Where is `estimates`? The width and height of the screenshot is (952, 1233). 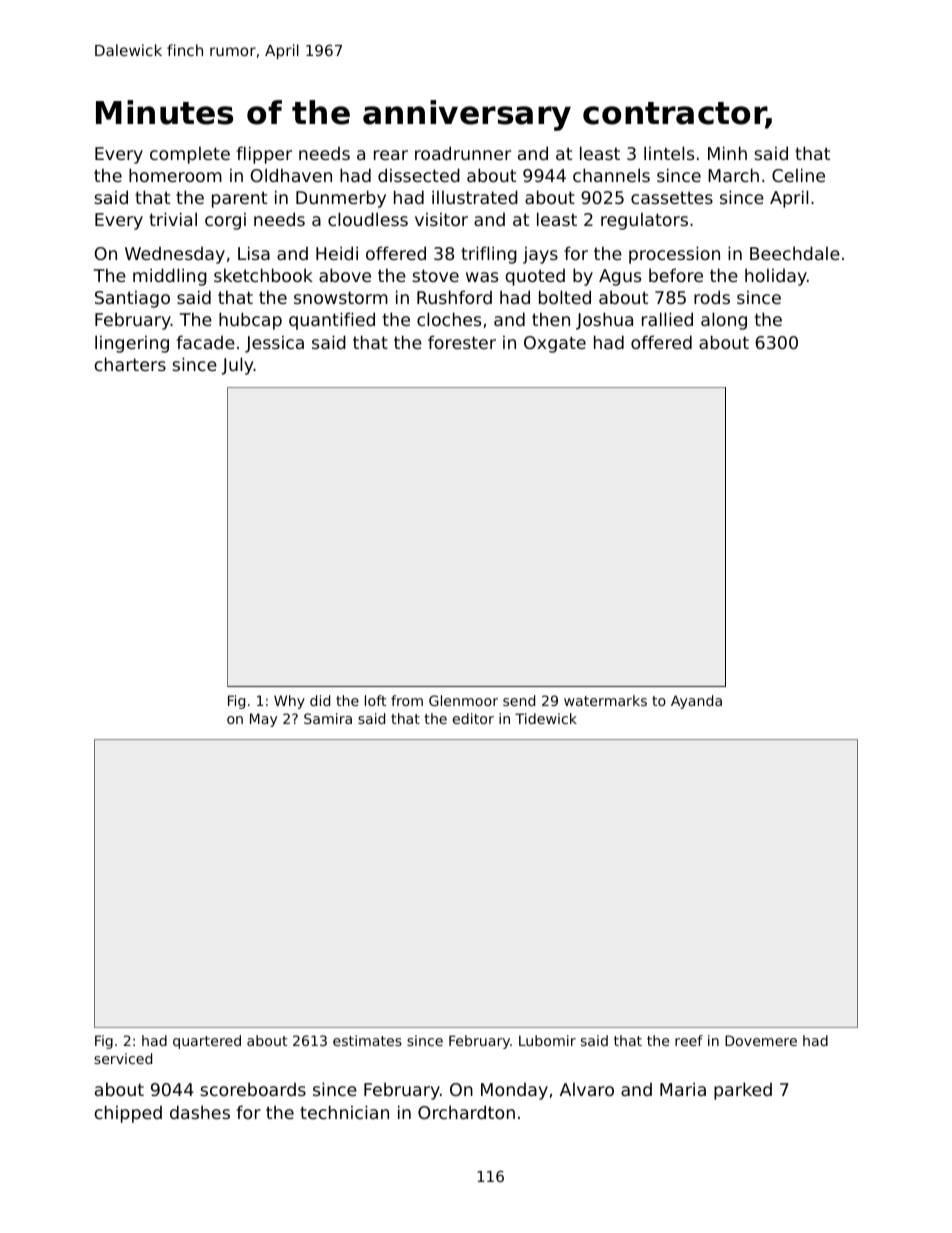
estimates is located at coordinates (367, 1040).
